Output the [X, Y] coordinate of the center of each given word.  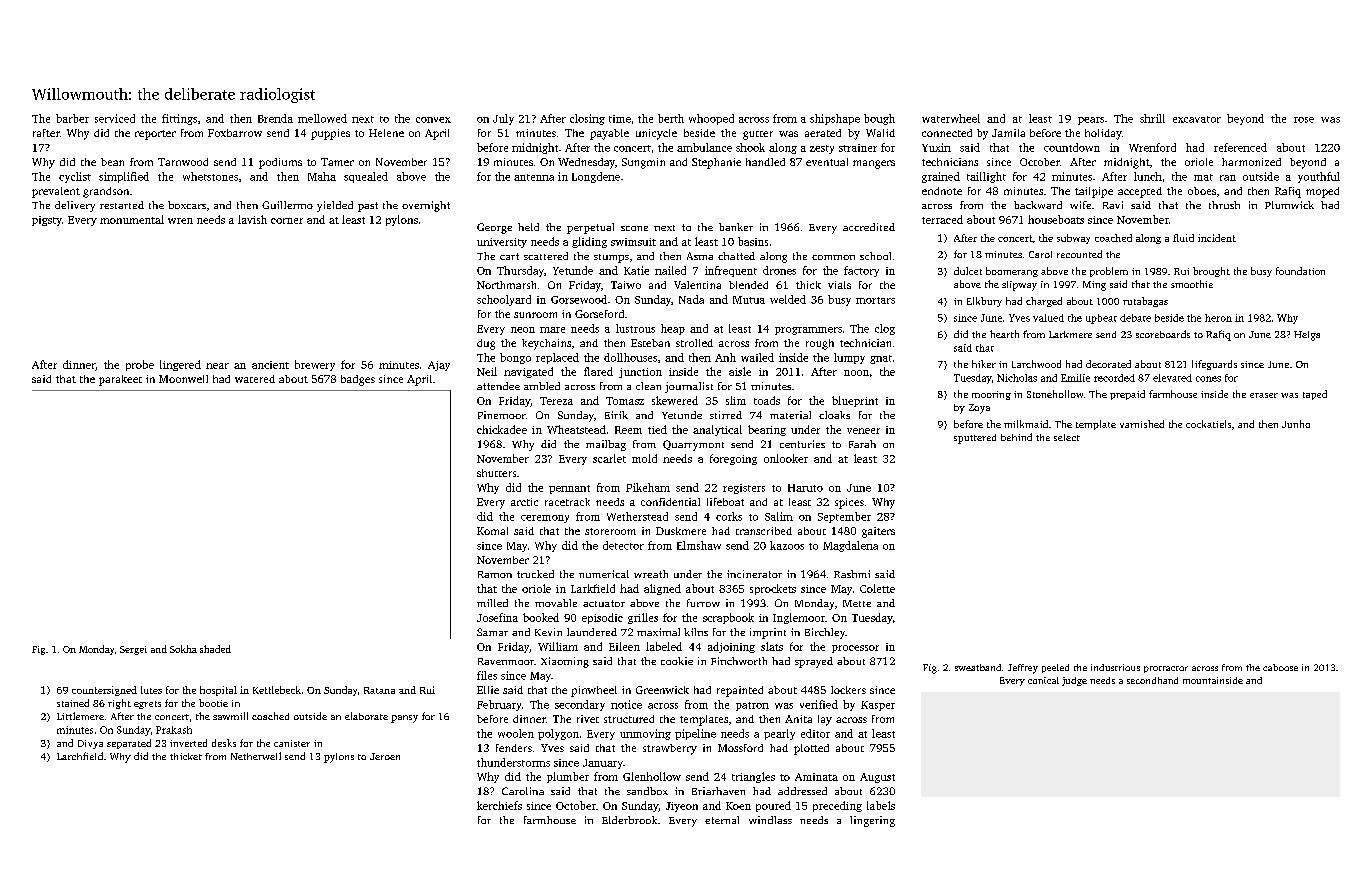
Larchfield [80, 756]
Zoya [979, 409]
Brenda [275, 118]
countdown [1072, 147]
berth [671, 118]
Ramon [495, 574]
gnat [881, 359]
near [217, 366]
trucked [535, 574]
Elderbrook [629, 820]
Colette [877, 588]
